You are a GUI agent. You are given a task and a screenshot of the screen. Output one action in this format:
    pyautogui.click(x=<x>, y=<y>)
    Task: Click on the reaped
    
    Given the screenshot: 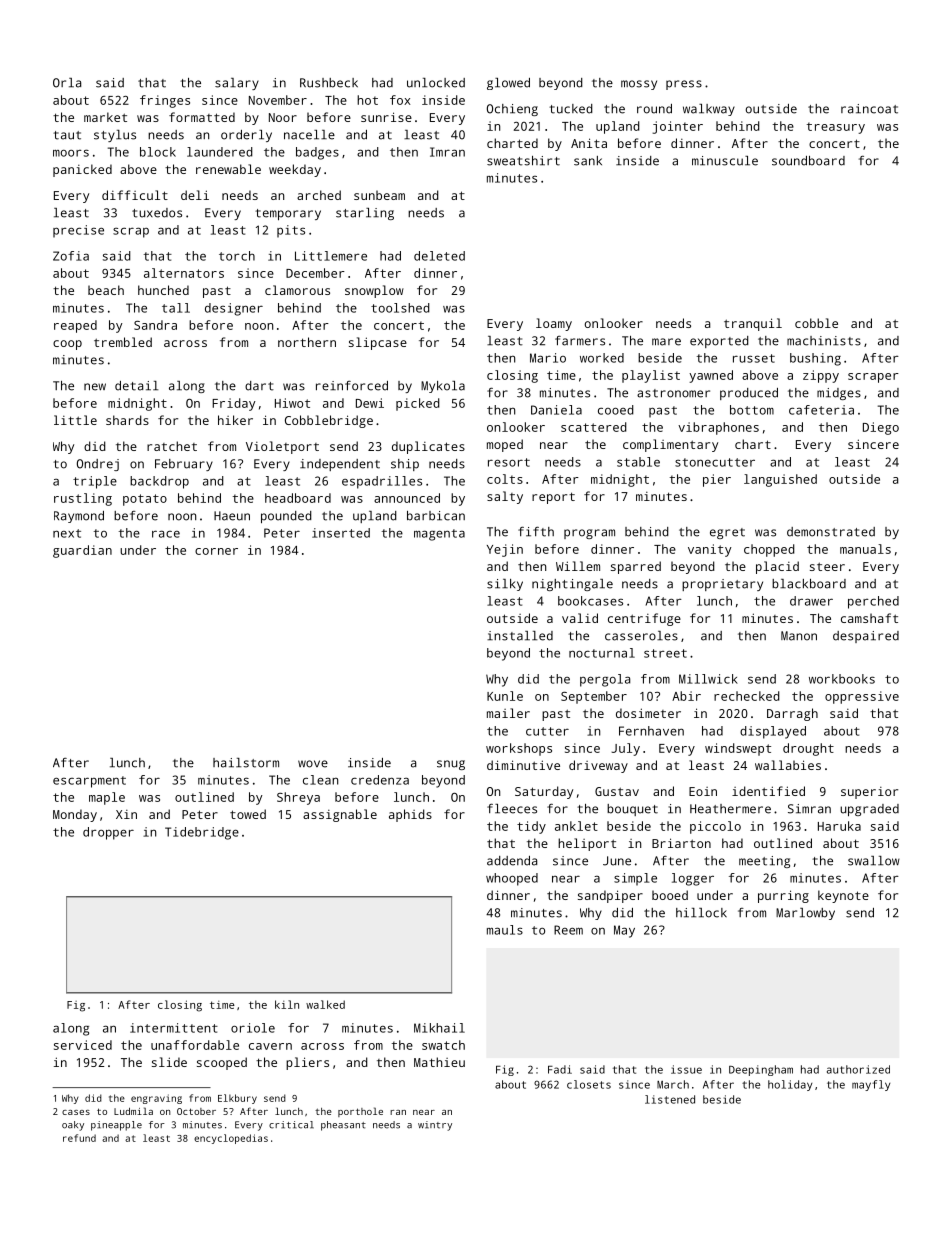 What is the action you would take?
    pyautogui.click(x=75, y=326)
